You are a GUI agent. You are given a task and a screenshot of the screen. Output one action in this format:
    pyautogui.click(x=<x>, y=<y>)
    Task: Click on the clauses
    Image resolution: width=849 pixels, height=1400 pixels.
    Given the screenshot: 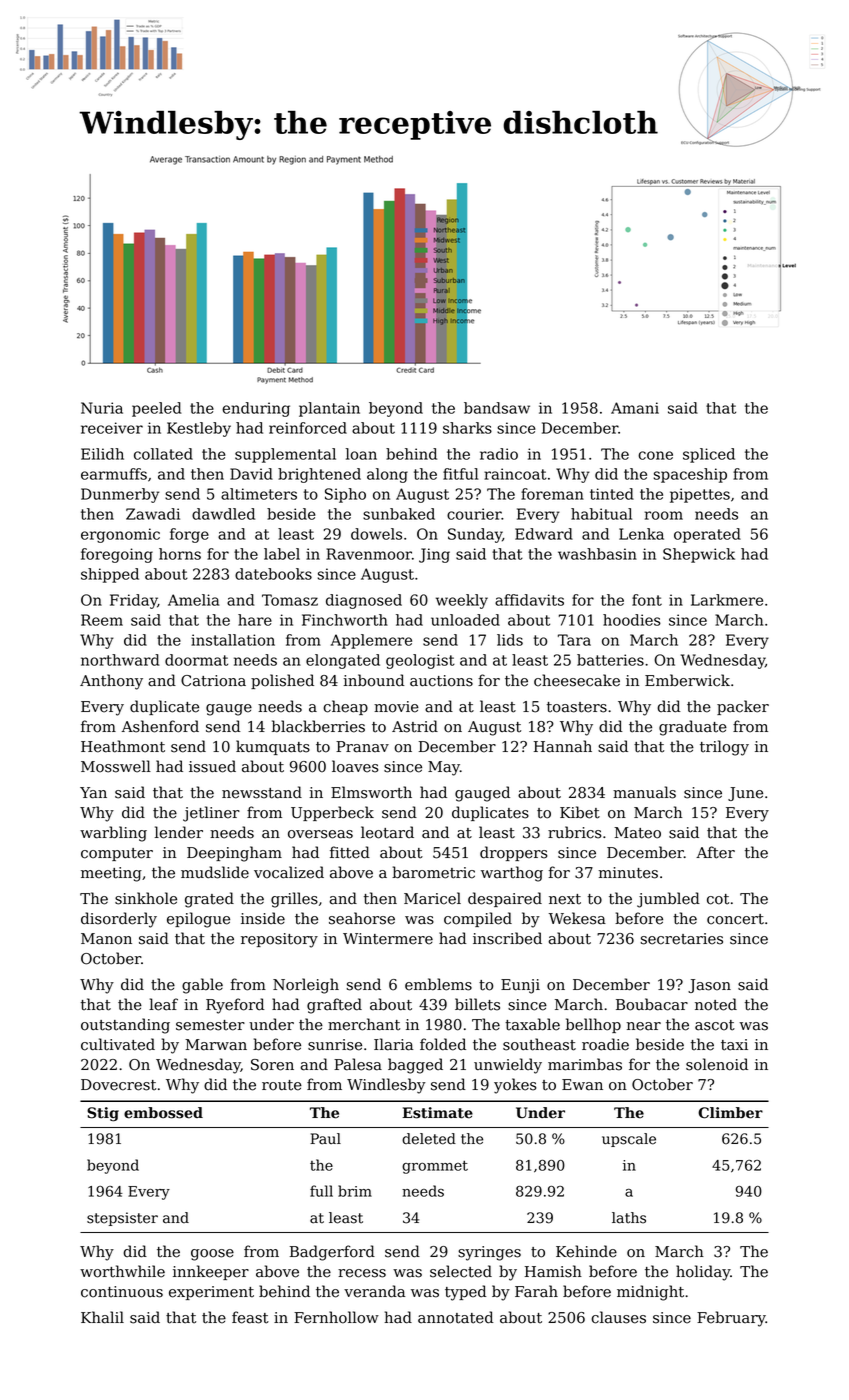 What is the action you would take?
    pyautogui.click(x=618, y=1317)
